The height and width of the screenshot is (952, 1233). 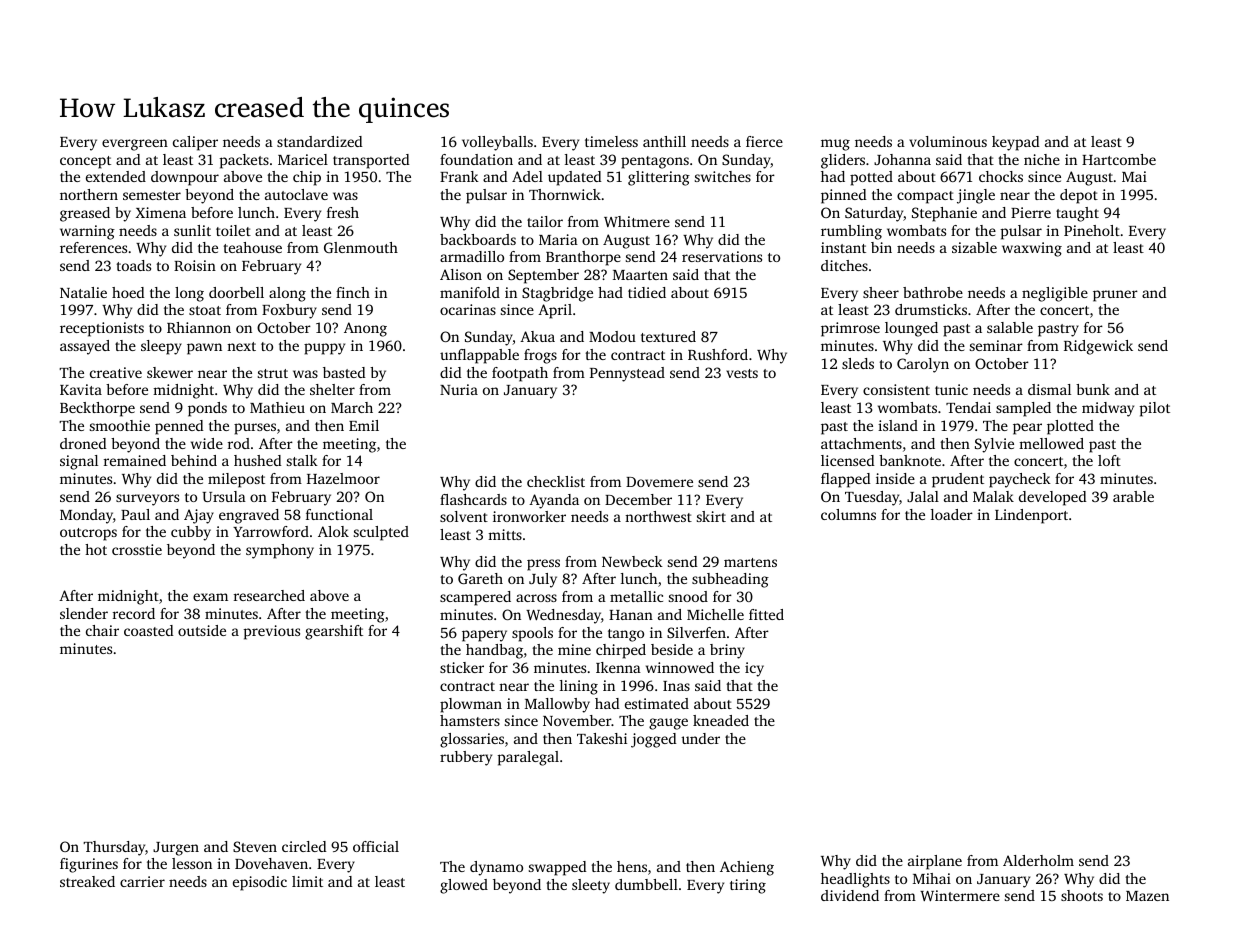 What do you see at coordinates (195, 143) in the screenshot?
I see `caliper` at bounding box center [195, 143].
